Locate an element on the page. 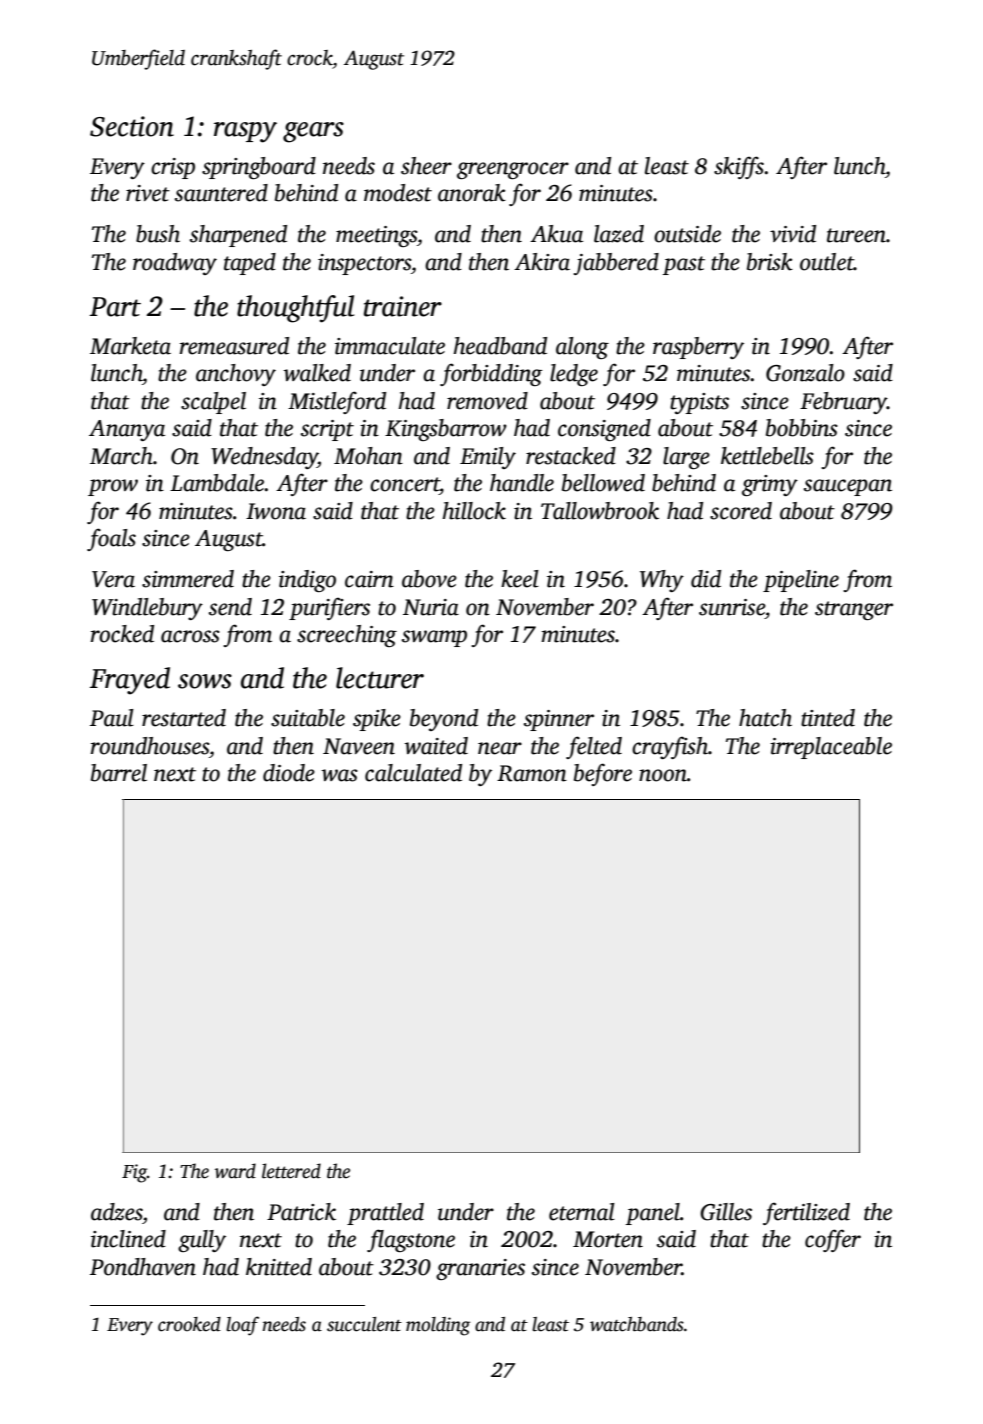 The width and height of the image is (983, 1424). skiffs is located at coordinates (739, 167).
